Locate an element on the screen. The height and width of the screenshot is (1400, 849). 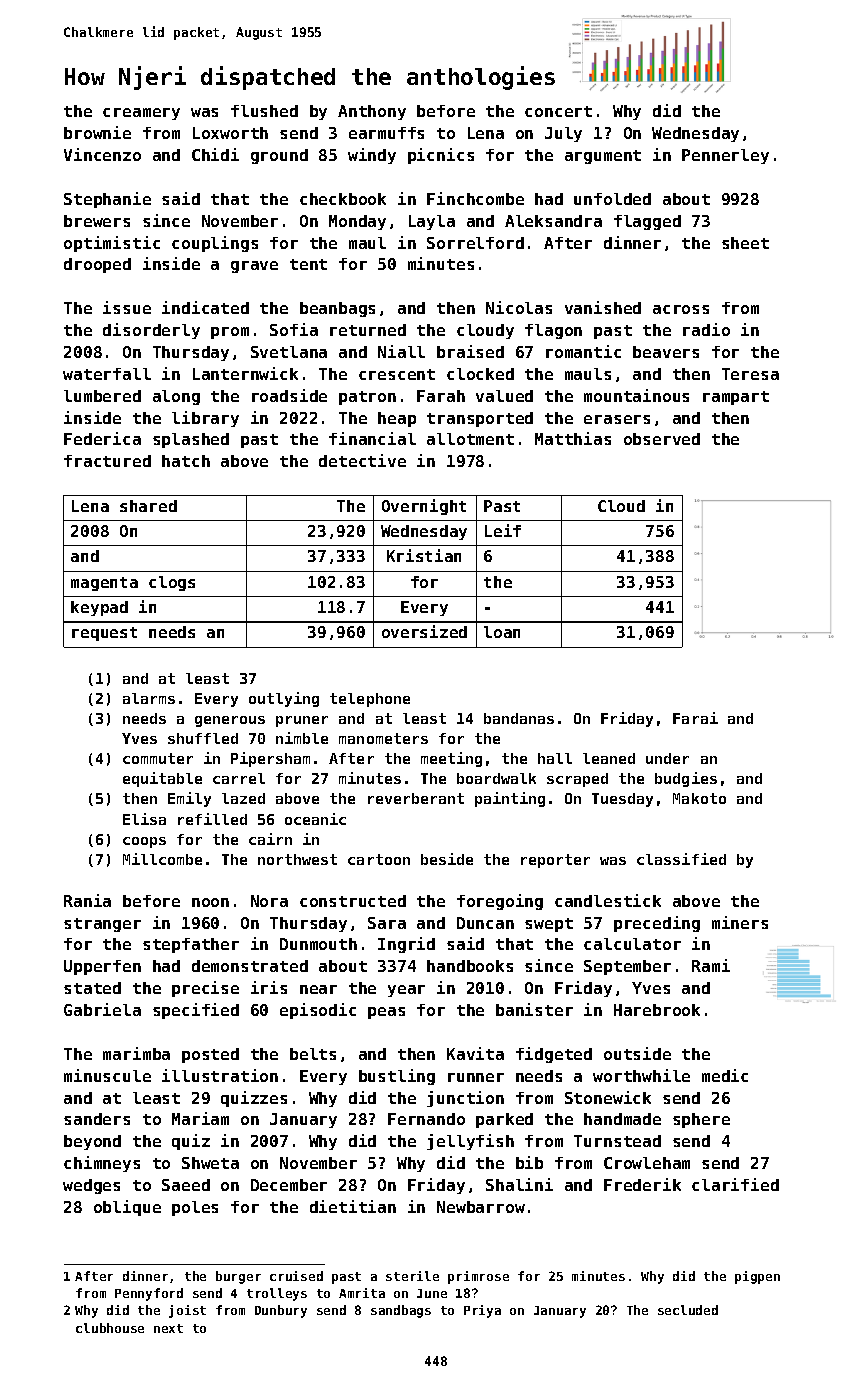
fidgeted is located at coordinates (554, 1055).
